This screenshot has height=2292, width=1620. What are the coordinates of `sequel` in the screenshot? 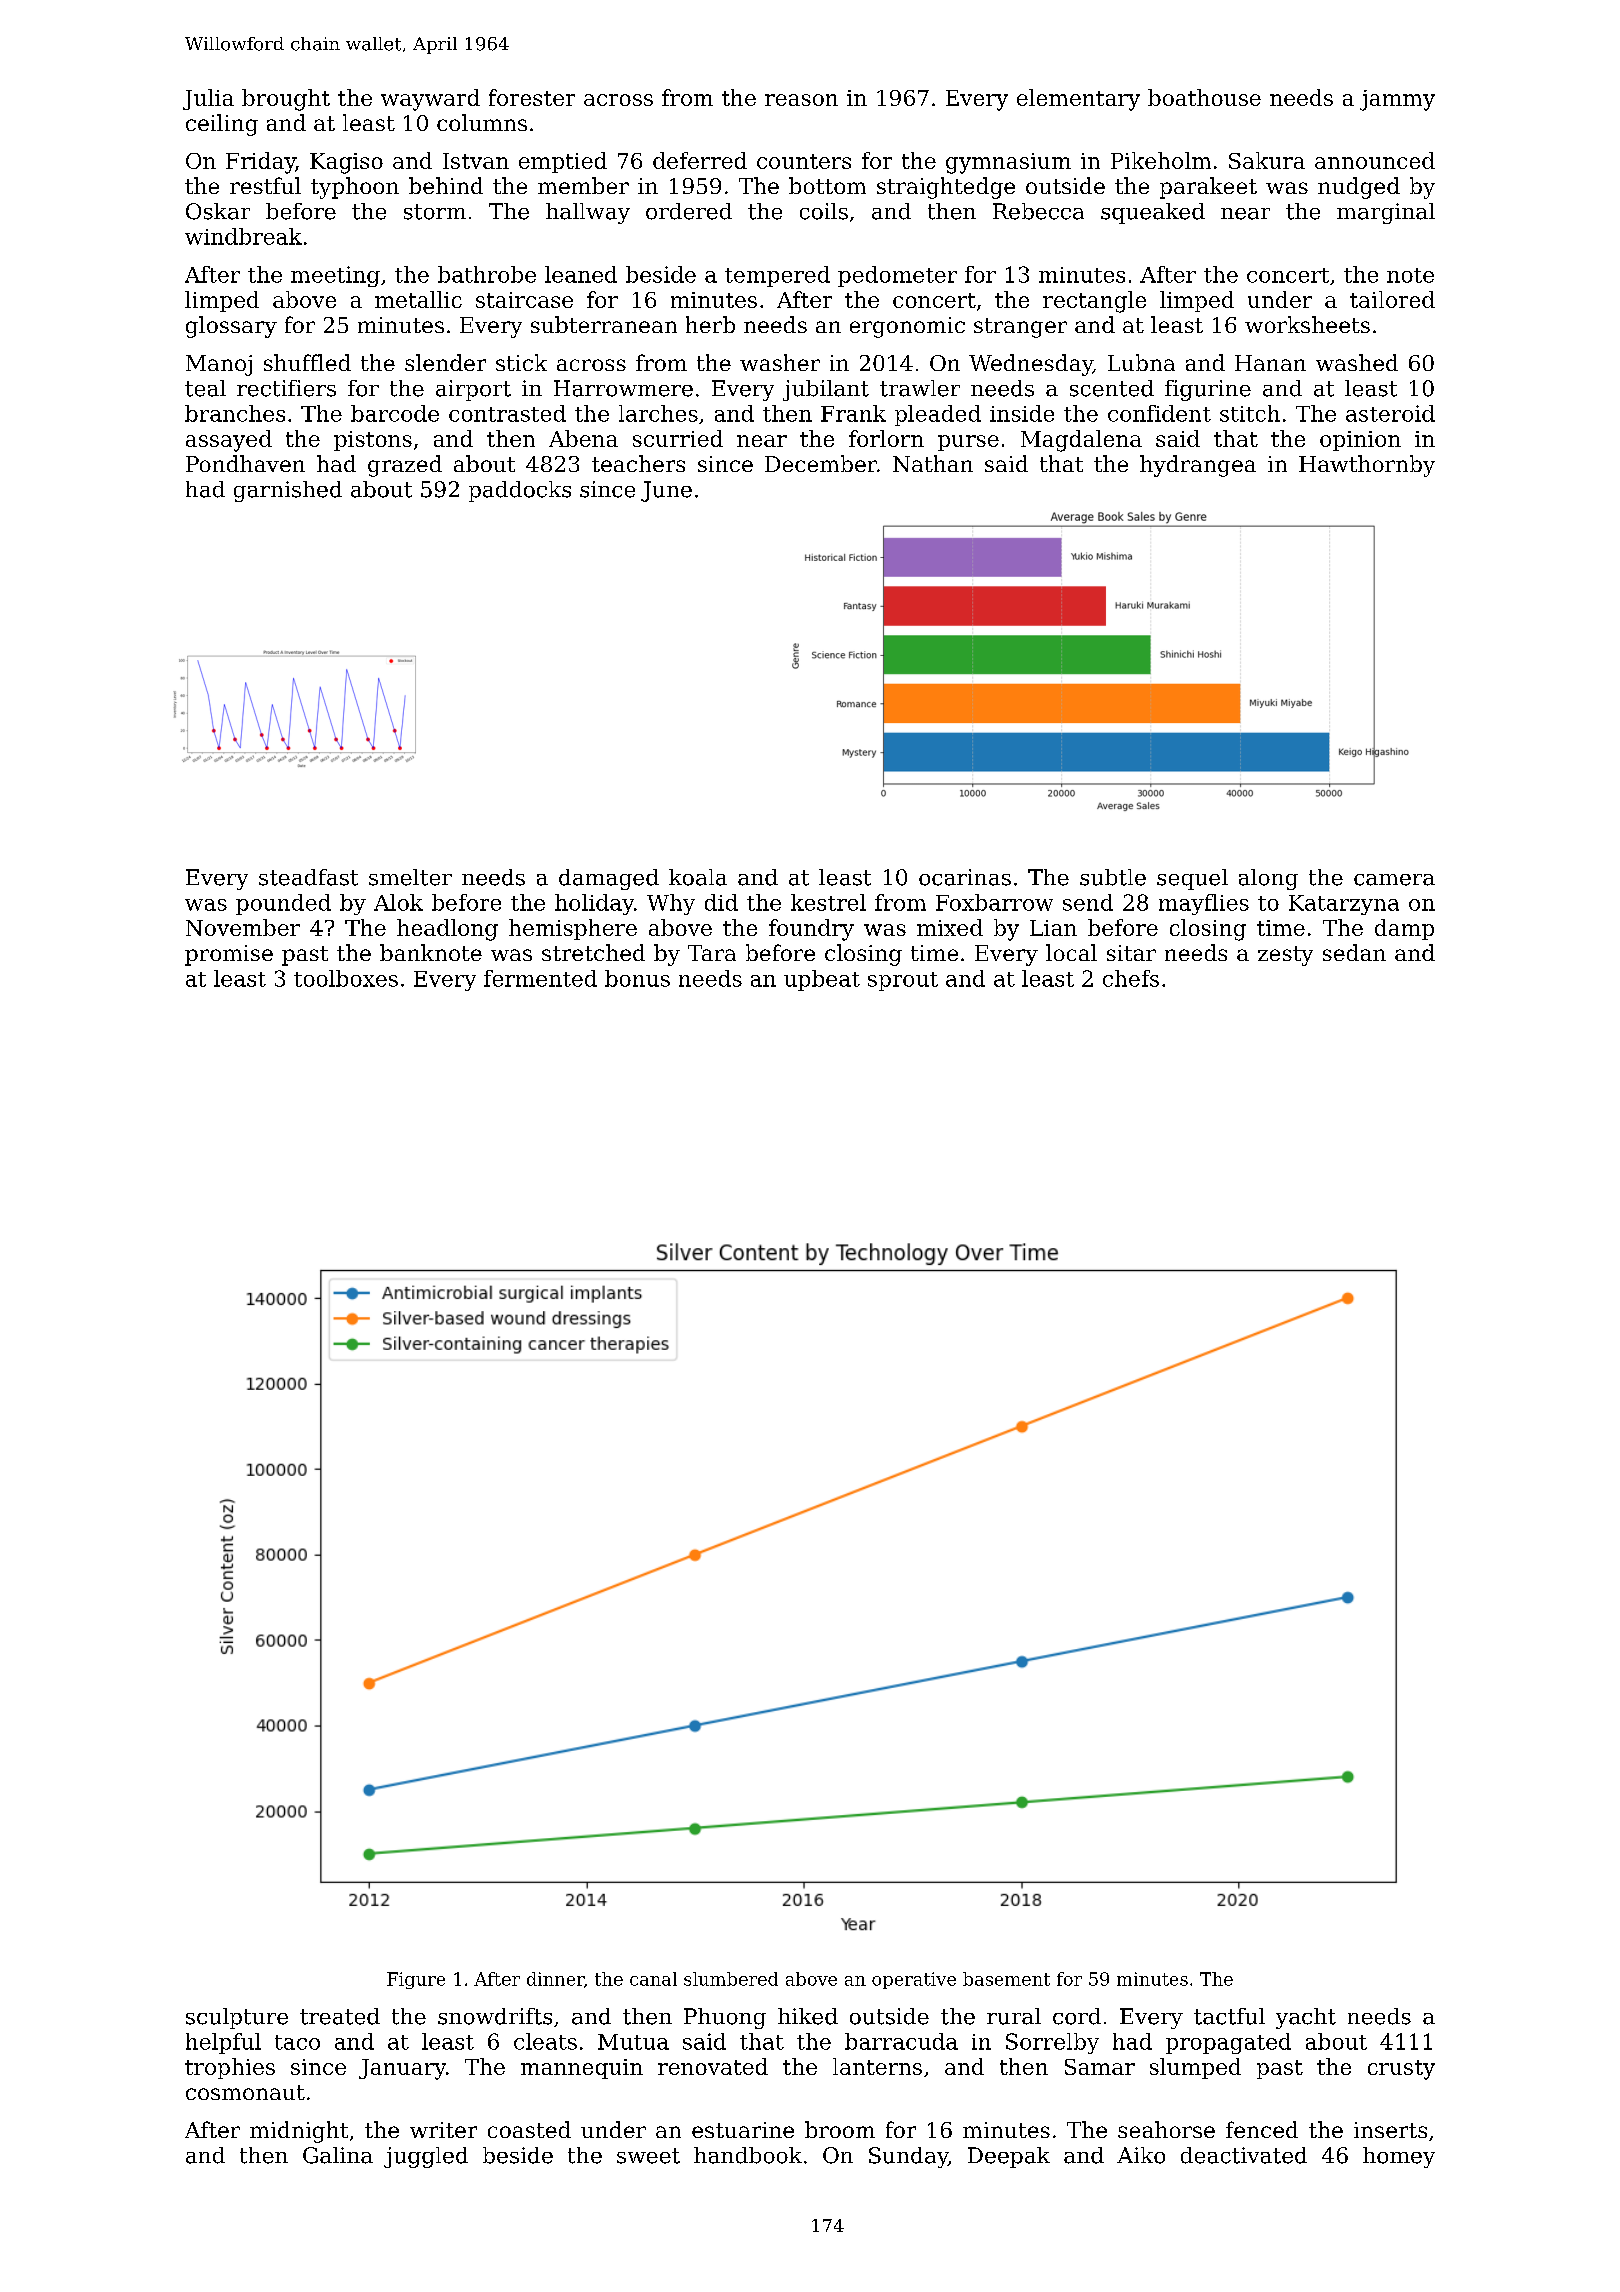 It's located at (1192, 879).
